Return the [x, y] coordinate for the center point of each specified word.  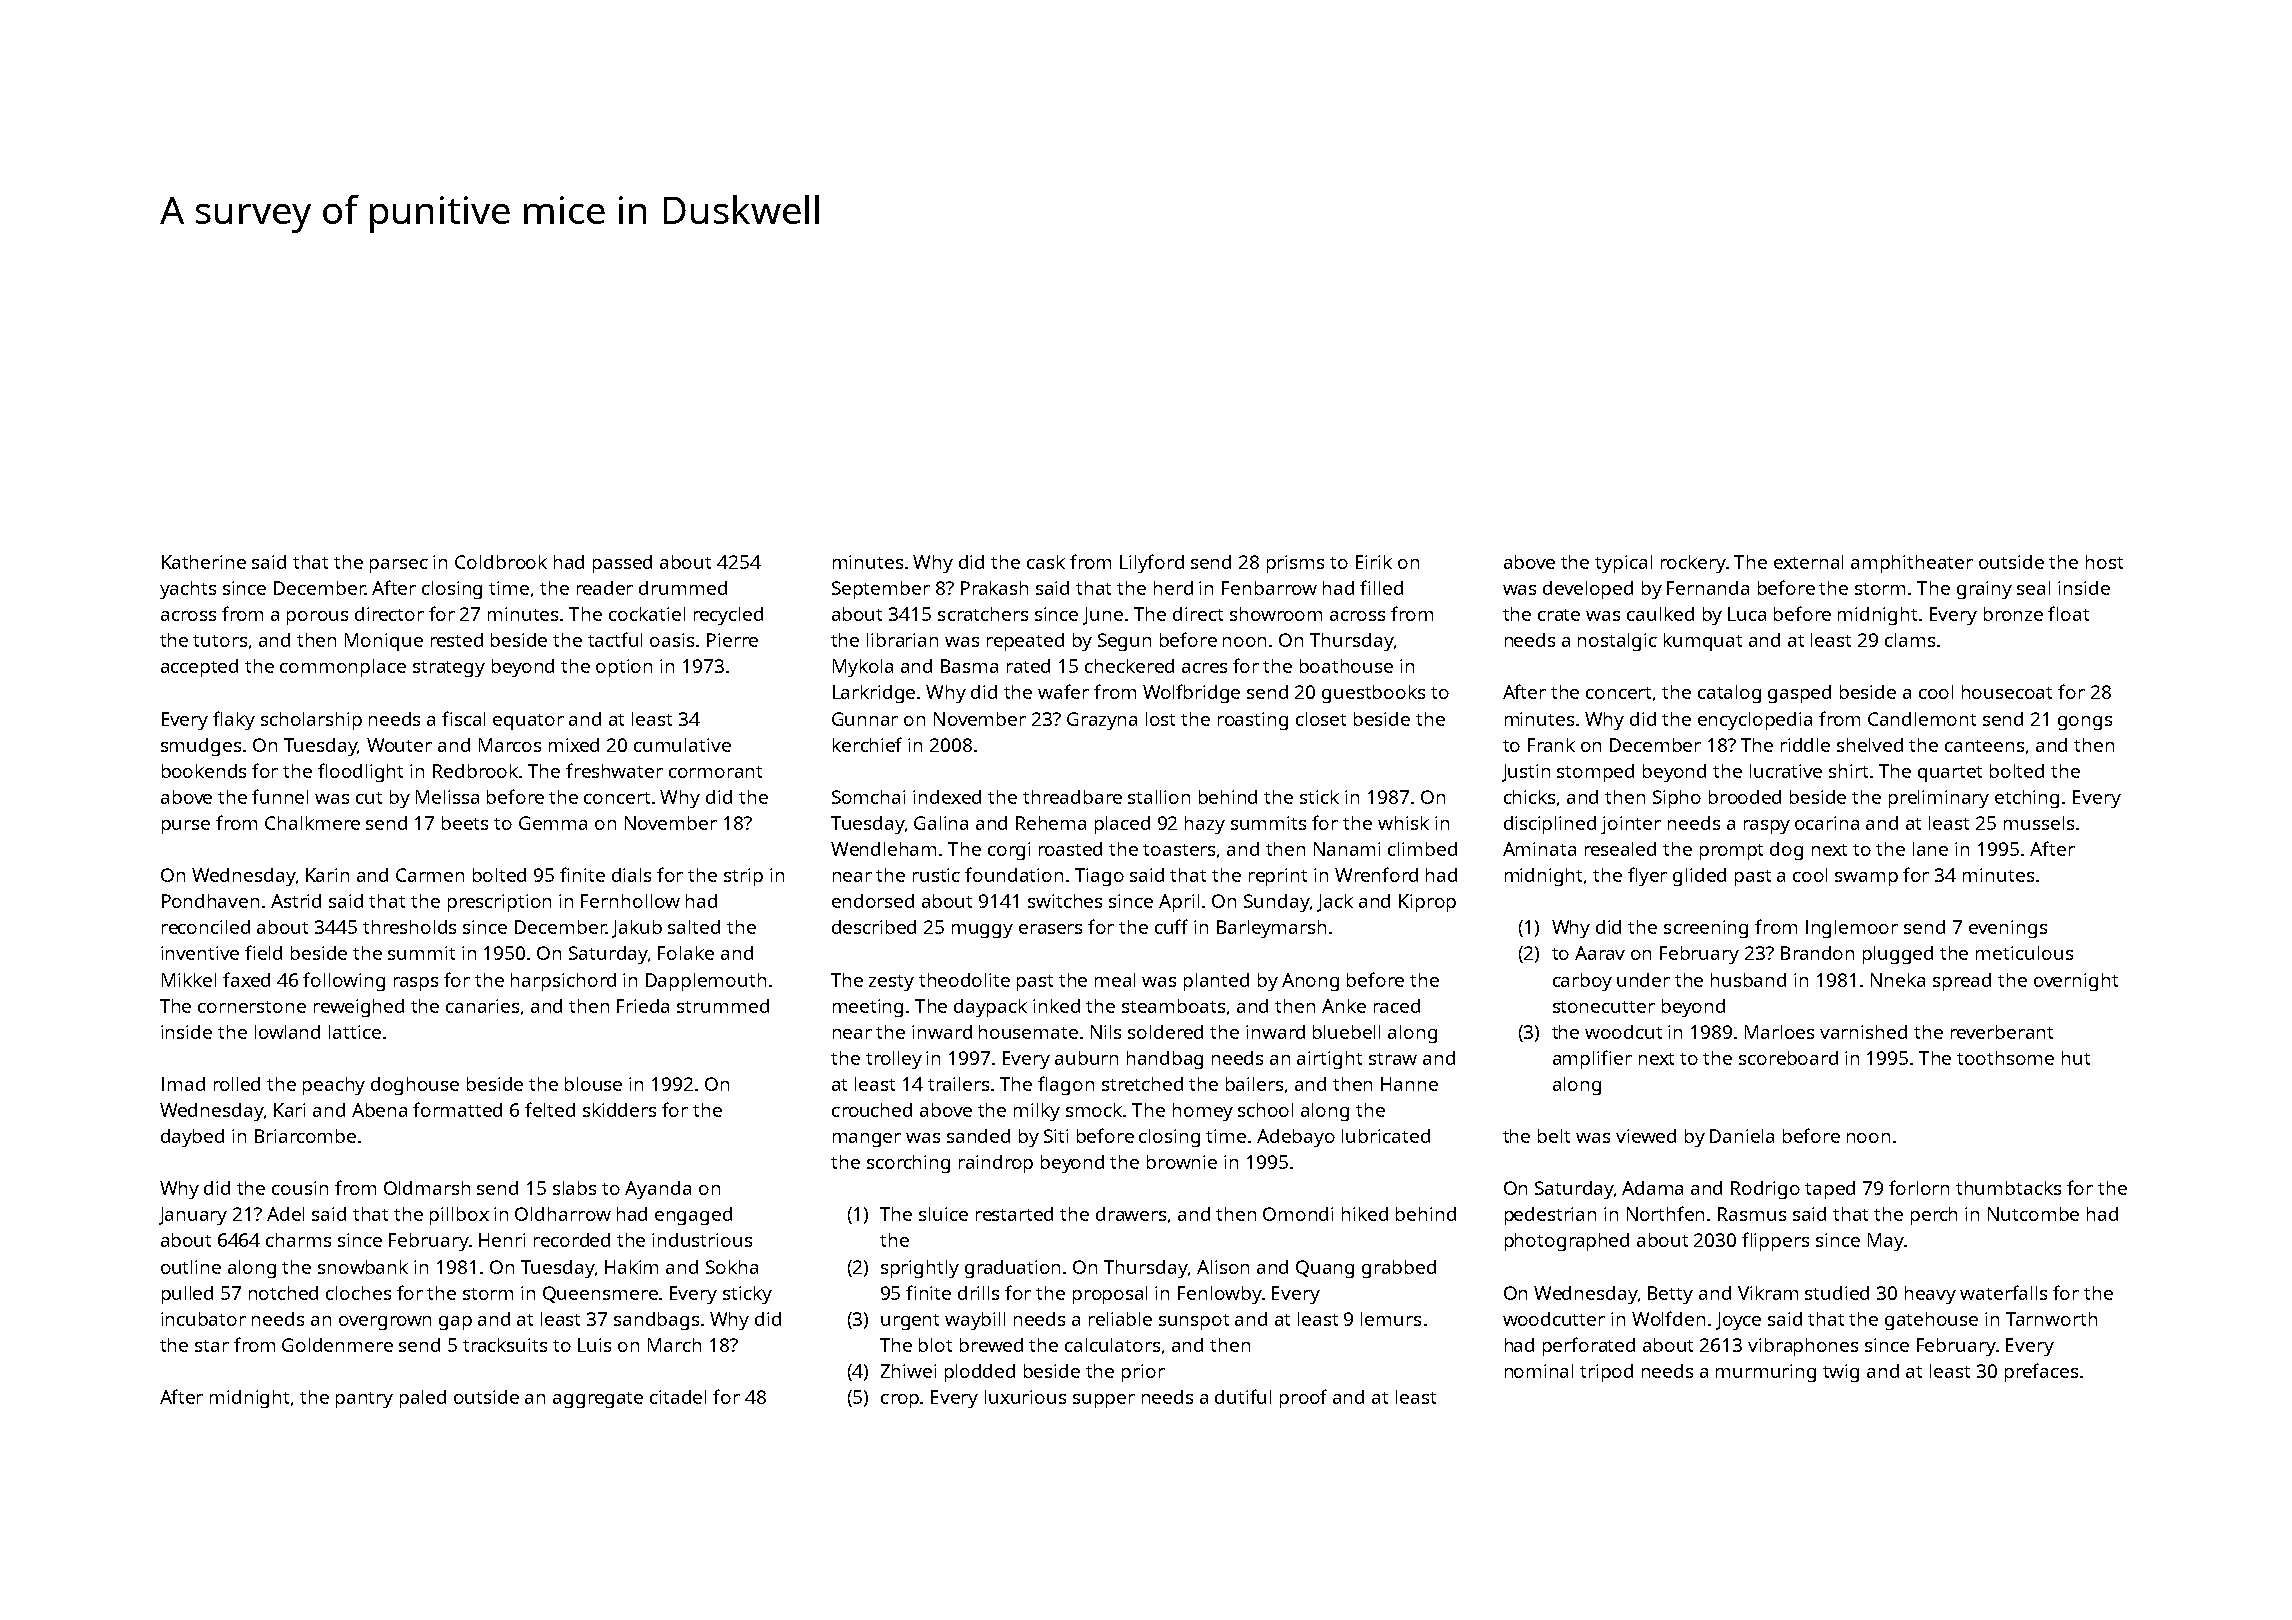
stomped [1595, 773]
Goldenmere [337, 1345]
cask [1046, 562]
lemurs [1391, 1319]
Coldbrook [501, 562]
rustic [936, 875]
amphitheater [1912, 564]
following [344, 981]
